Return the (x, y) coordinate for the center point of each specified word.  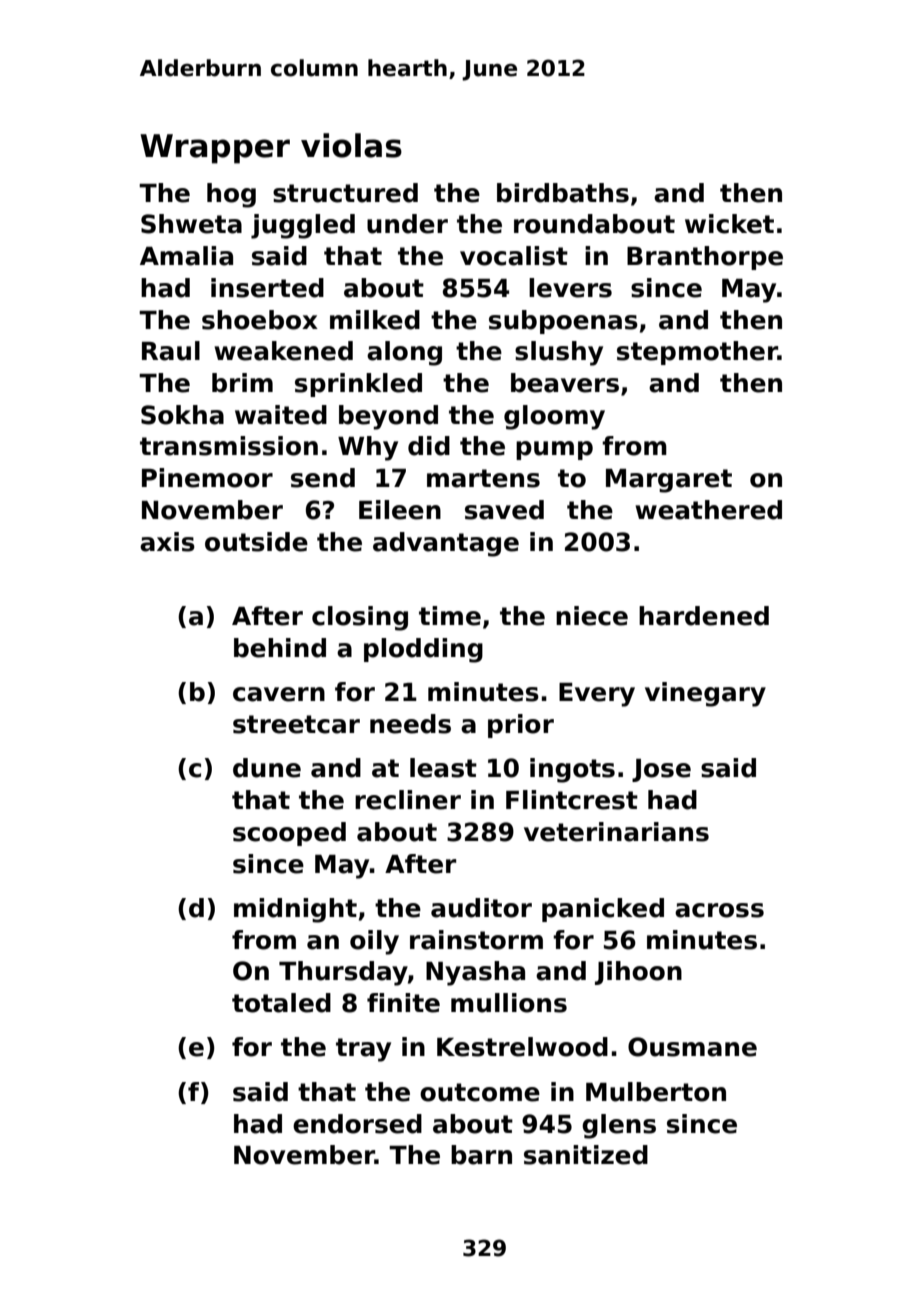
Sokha (182, 415)
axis (167, 542)
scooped (289, 834)
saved (504, 510)
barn (481, 1155)
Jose (661, 770)
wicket (729, 224)
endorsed (357, 1124)
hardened (704, 616)
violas (351, 145)
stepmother (697, 353)
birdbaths (563, 193)
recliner (408, 800)
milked (375, 320)
